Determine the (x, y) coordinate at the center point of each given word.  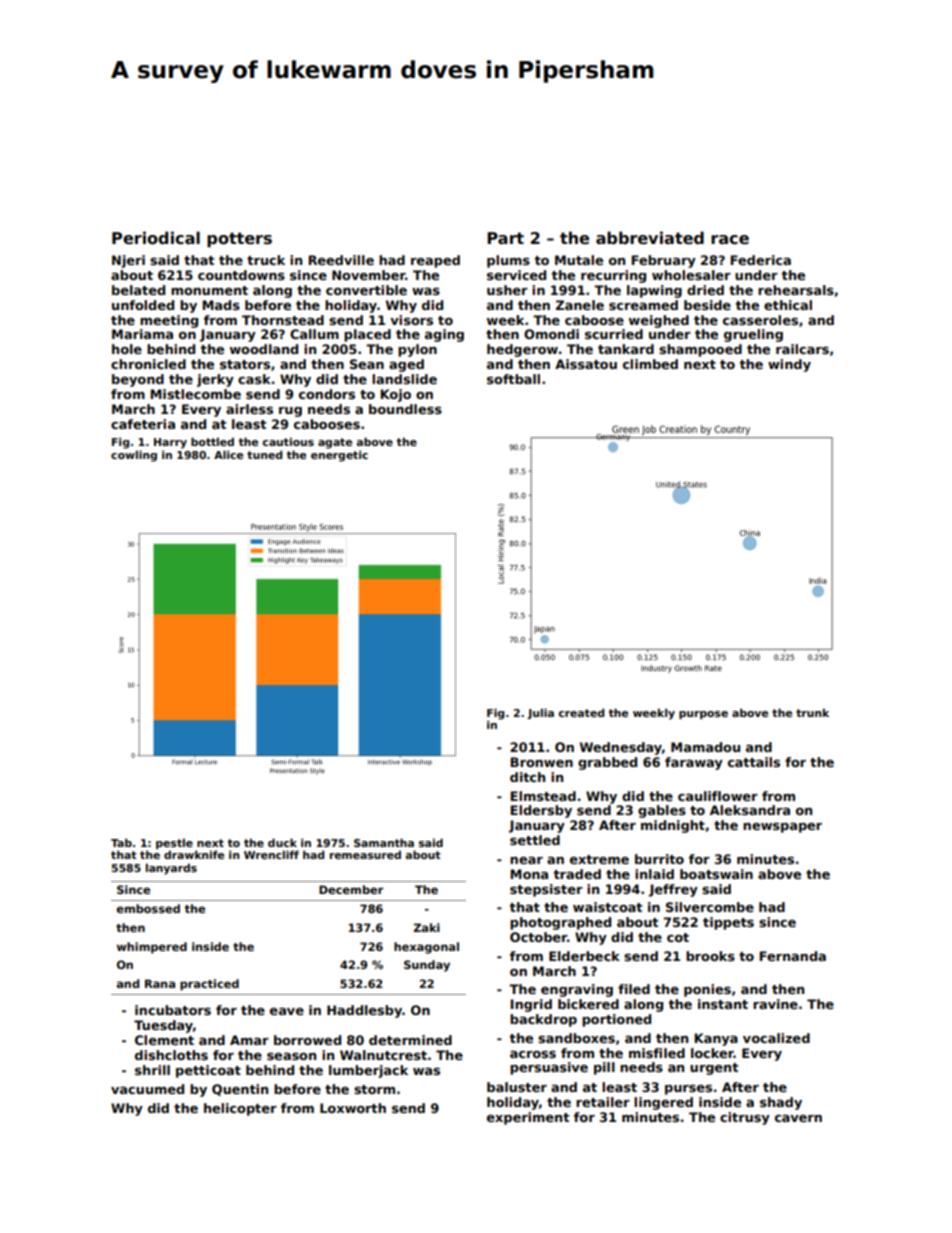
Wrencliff (271, 854)
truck (266, 260)
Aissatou (586, 364)
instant (723, 1004)
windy (789, 365)
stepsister (546, 890)
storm (374, 1089)
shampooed (700, 350)
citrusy (745, 1118)
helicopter (240, 1109)
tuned (264, 454)
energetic (339, 456)
